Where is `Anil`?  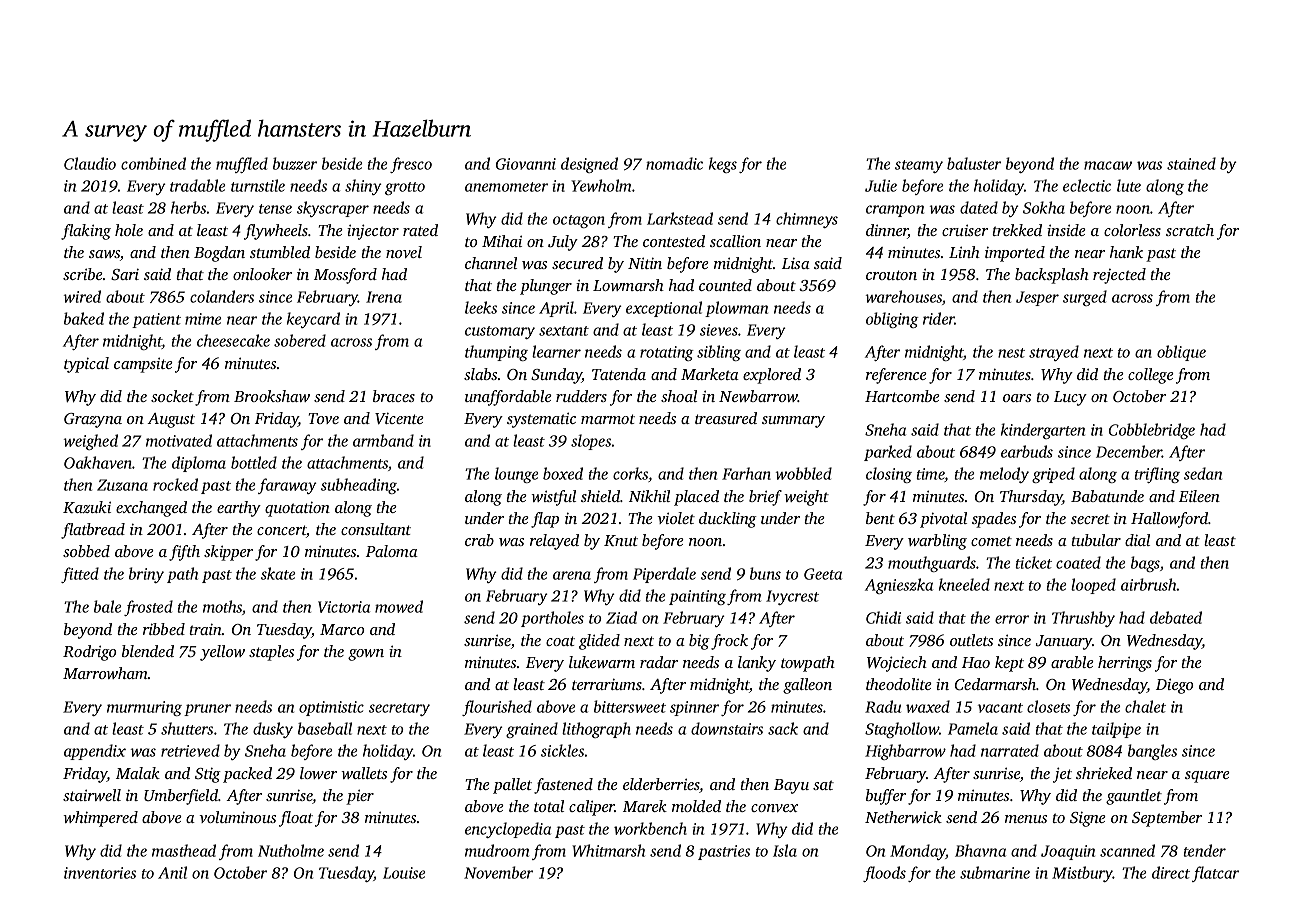 Anil is located at coordinates (172, 872).
